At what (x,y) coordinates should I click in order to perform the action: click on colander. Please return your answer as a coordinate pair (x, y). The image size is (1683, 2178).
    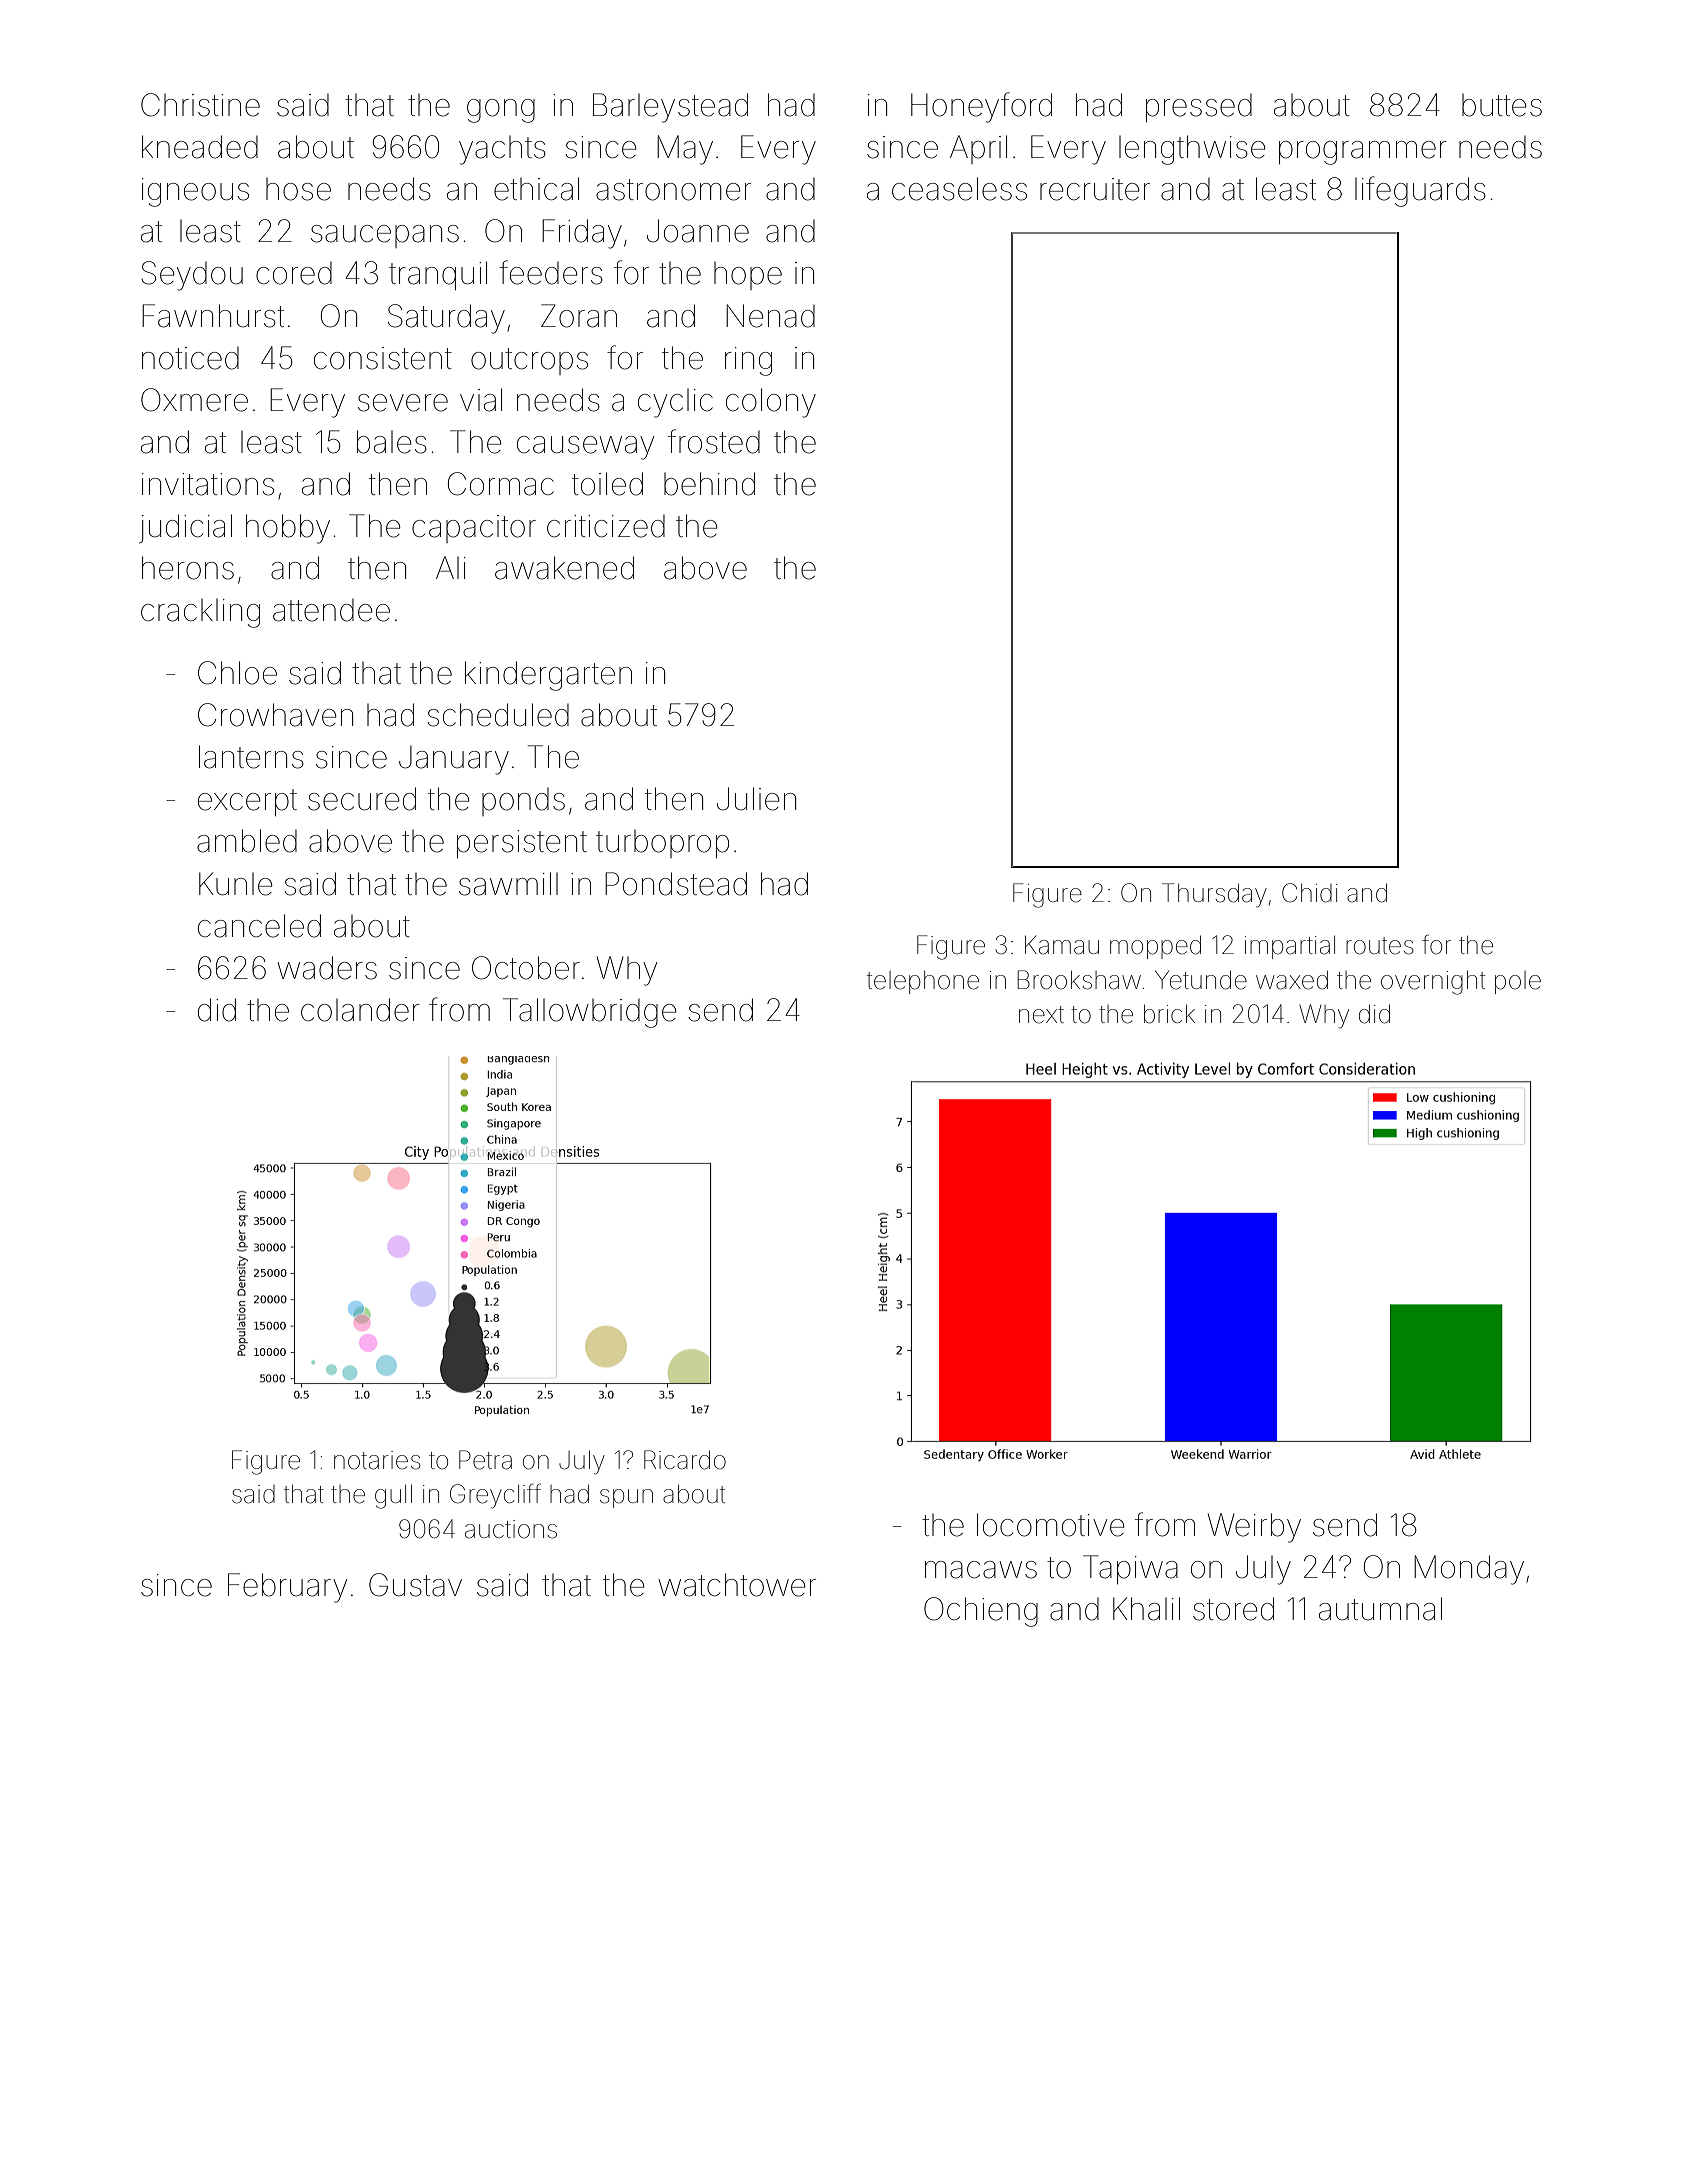
    Looking at the image, I should click on (360, 1010).
